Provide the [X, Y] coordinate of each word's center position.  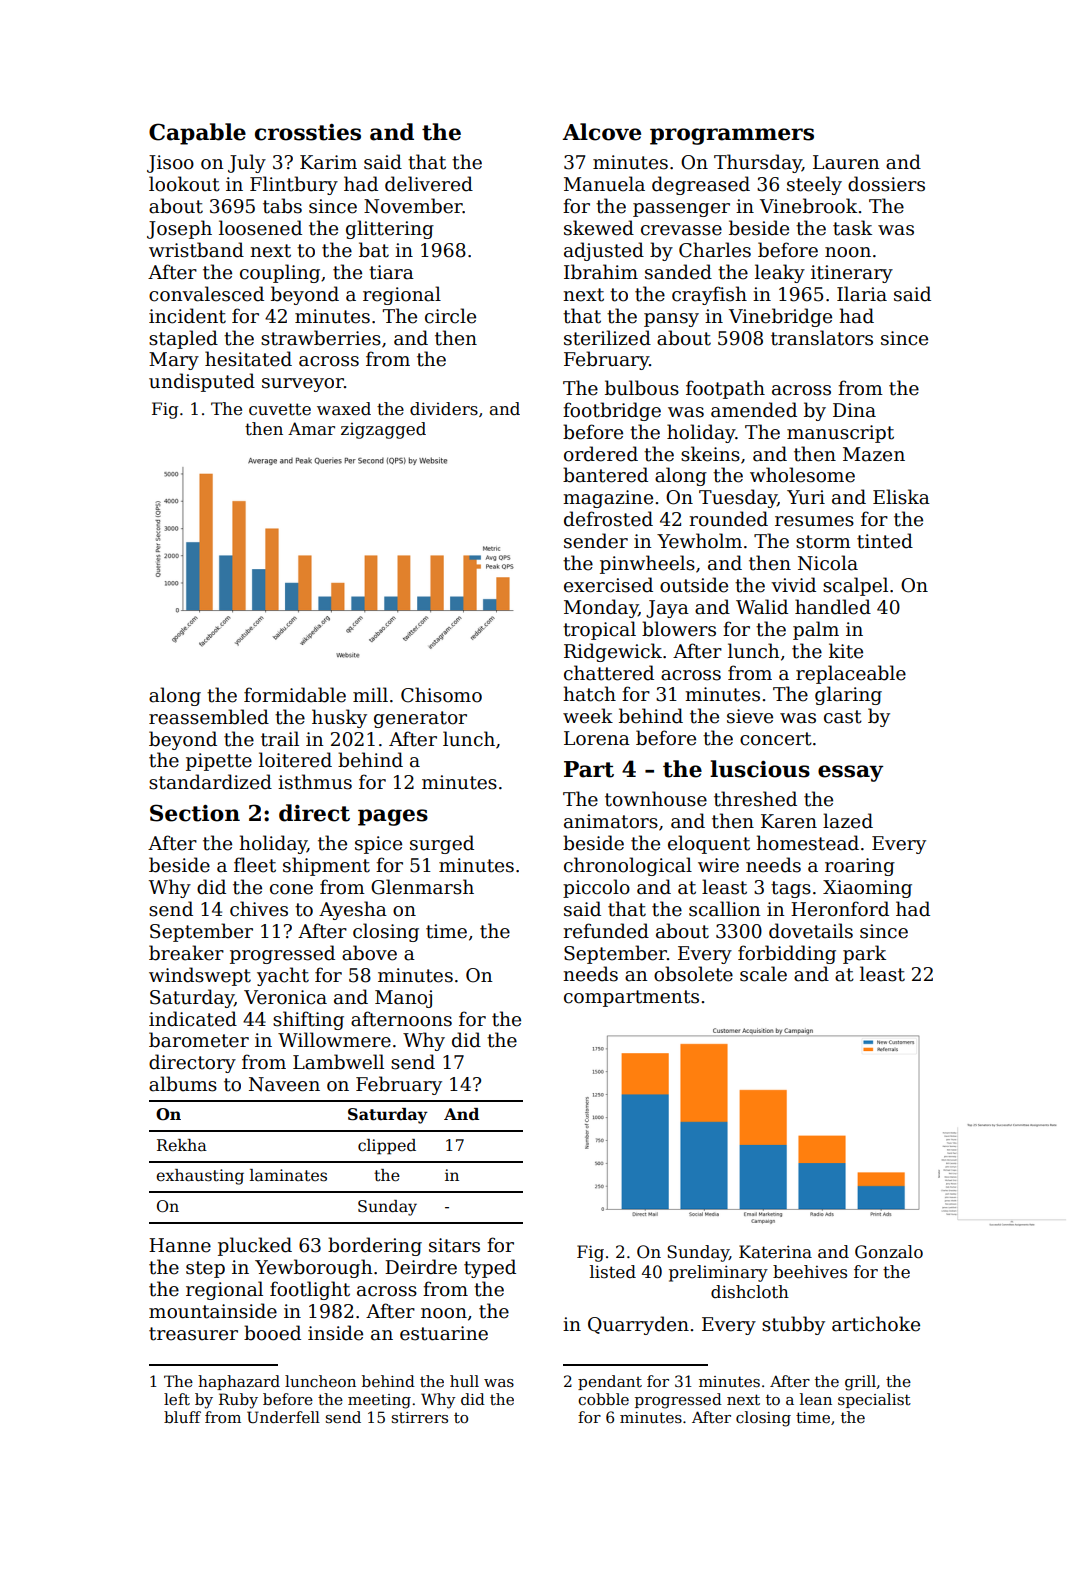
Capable [197, 134]
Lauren [846, 162]
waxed [344, 409]
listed [613, 1272]
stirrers [420, 1417]
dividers [444, 409]
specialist [874, 1400]
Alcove [601, 132]
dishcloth [750, 1292]
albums [183, 1084]
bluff [182, 1417]
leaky [780, 273]
